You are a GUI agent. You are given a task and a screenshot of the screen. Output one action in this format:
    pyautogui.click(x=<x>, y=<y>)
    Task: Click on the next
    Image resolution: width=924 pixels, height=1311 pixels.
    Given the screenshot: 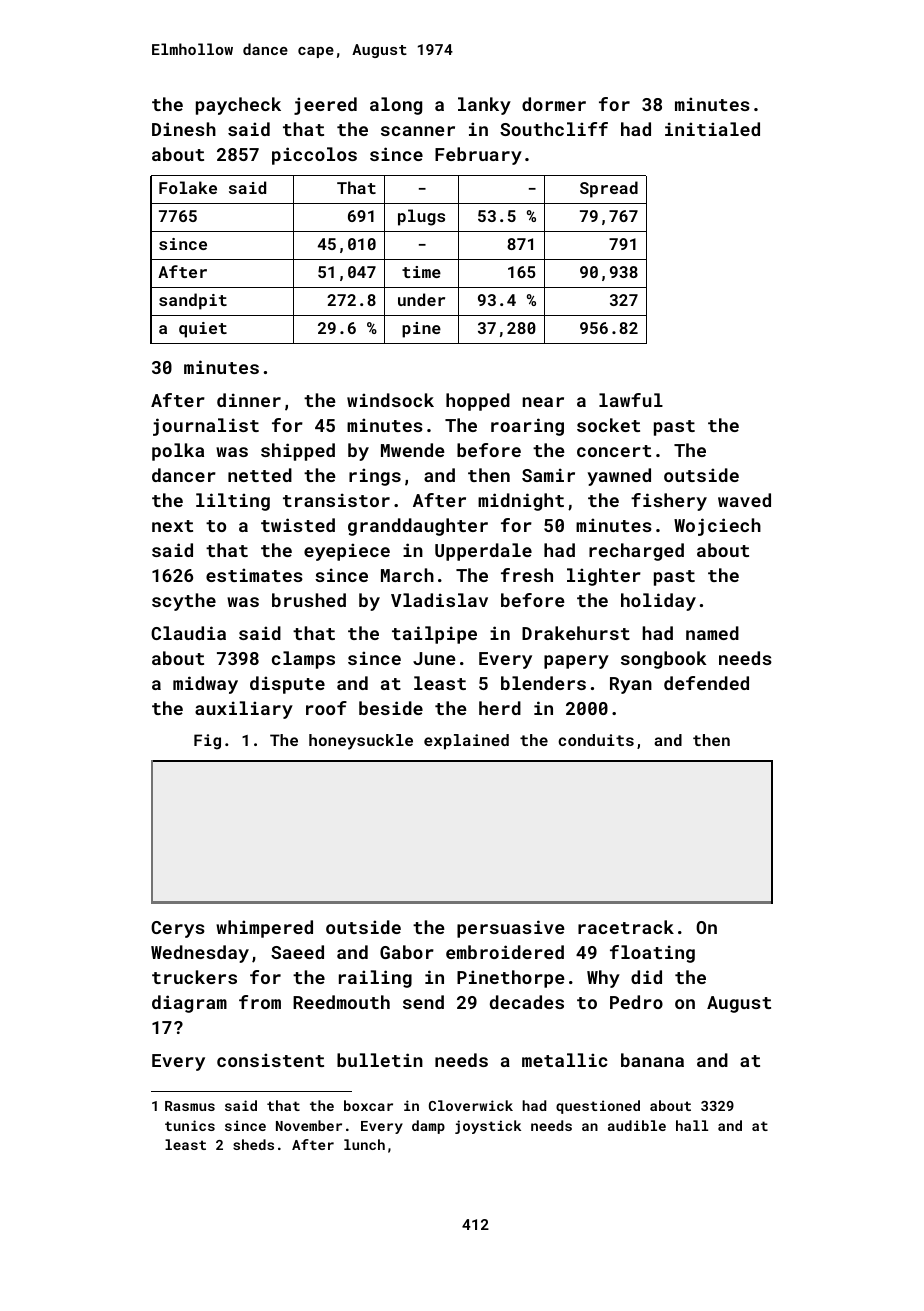 What is the action you would take?
    pyautogui.click(x=172, y=526)
